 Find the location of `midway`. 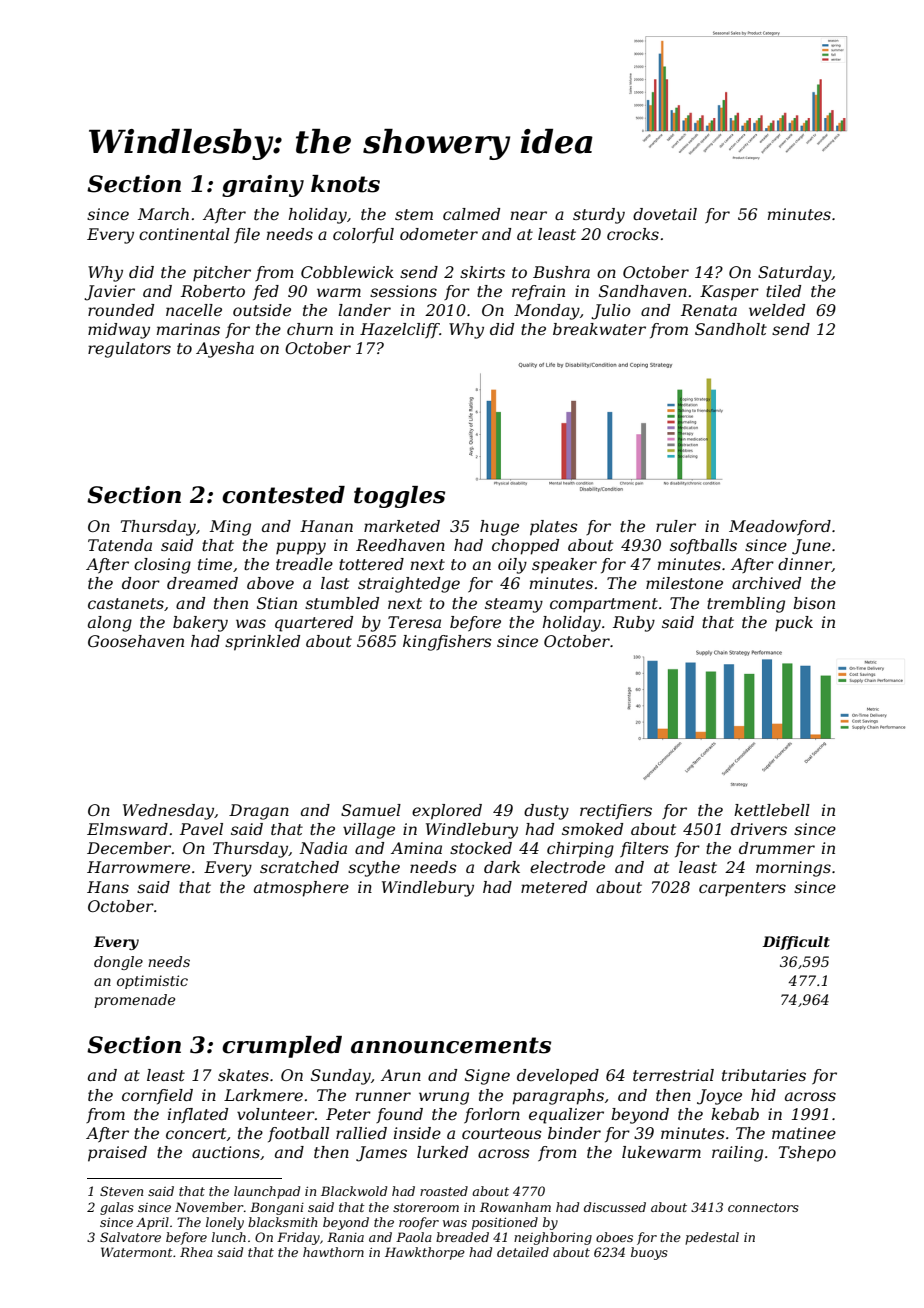

midway is located at coordinates (119, 331).
